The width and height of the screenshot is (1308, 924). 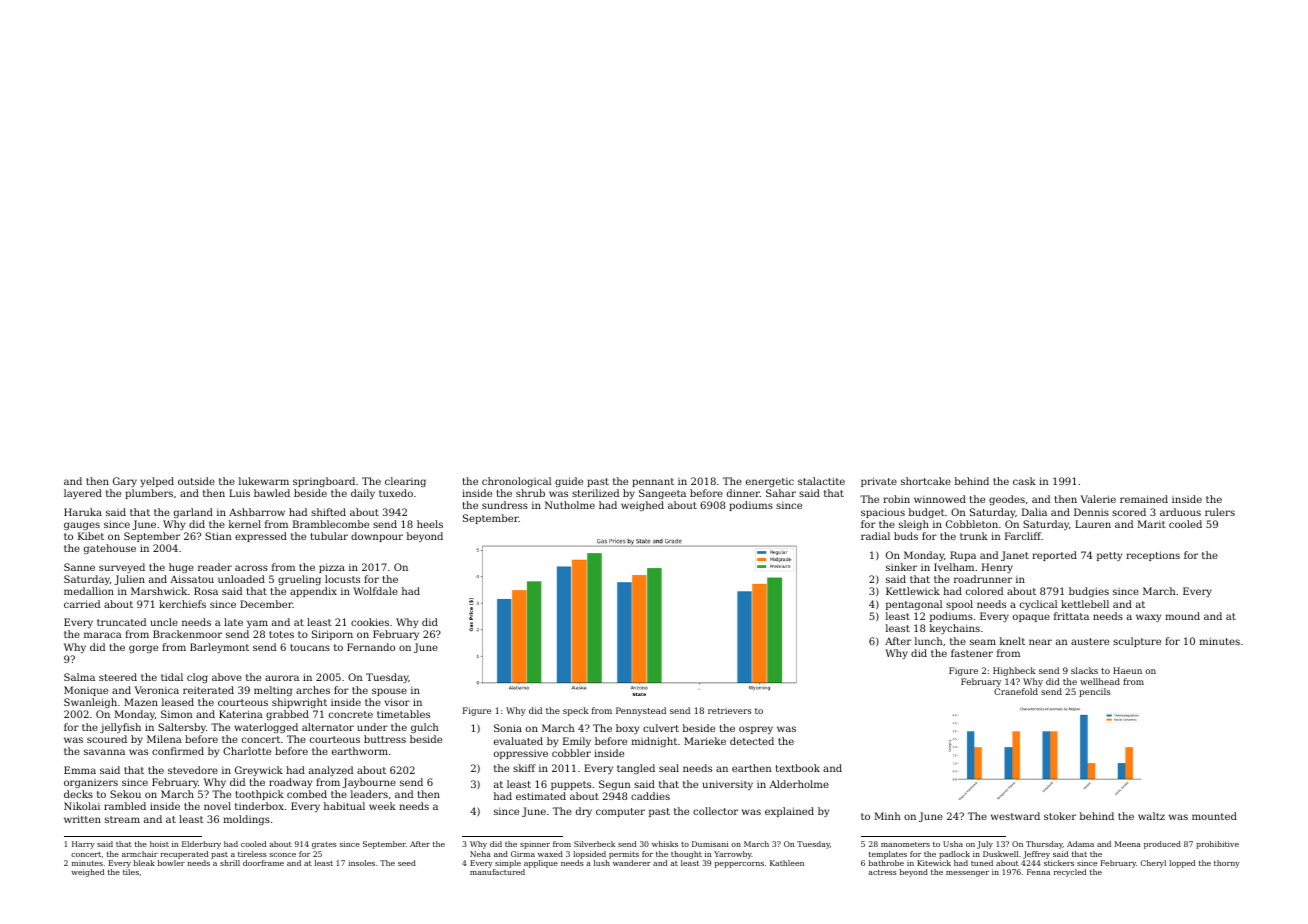 What do you see at coordinates (569, 482) in the screenshot?
I see `guide` at bounding box center [569, 482].
